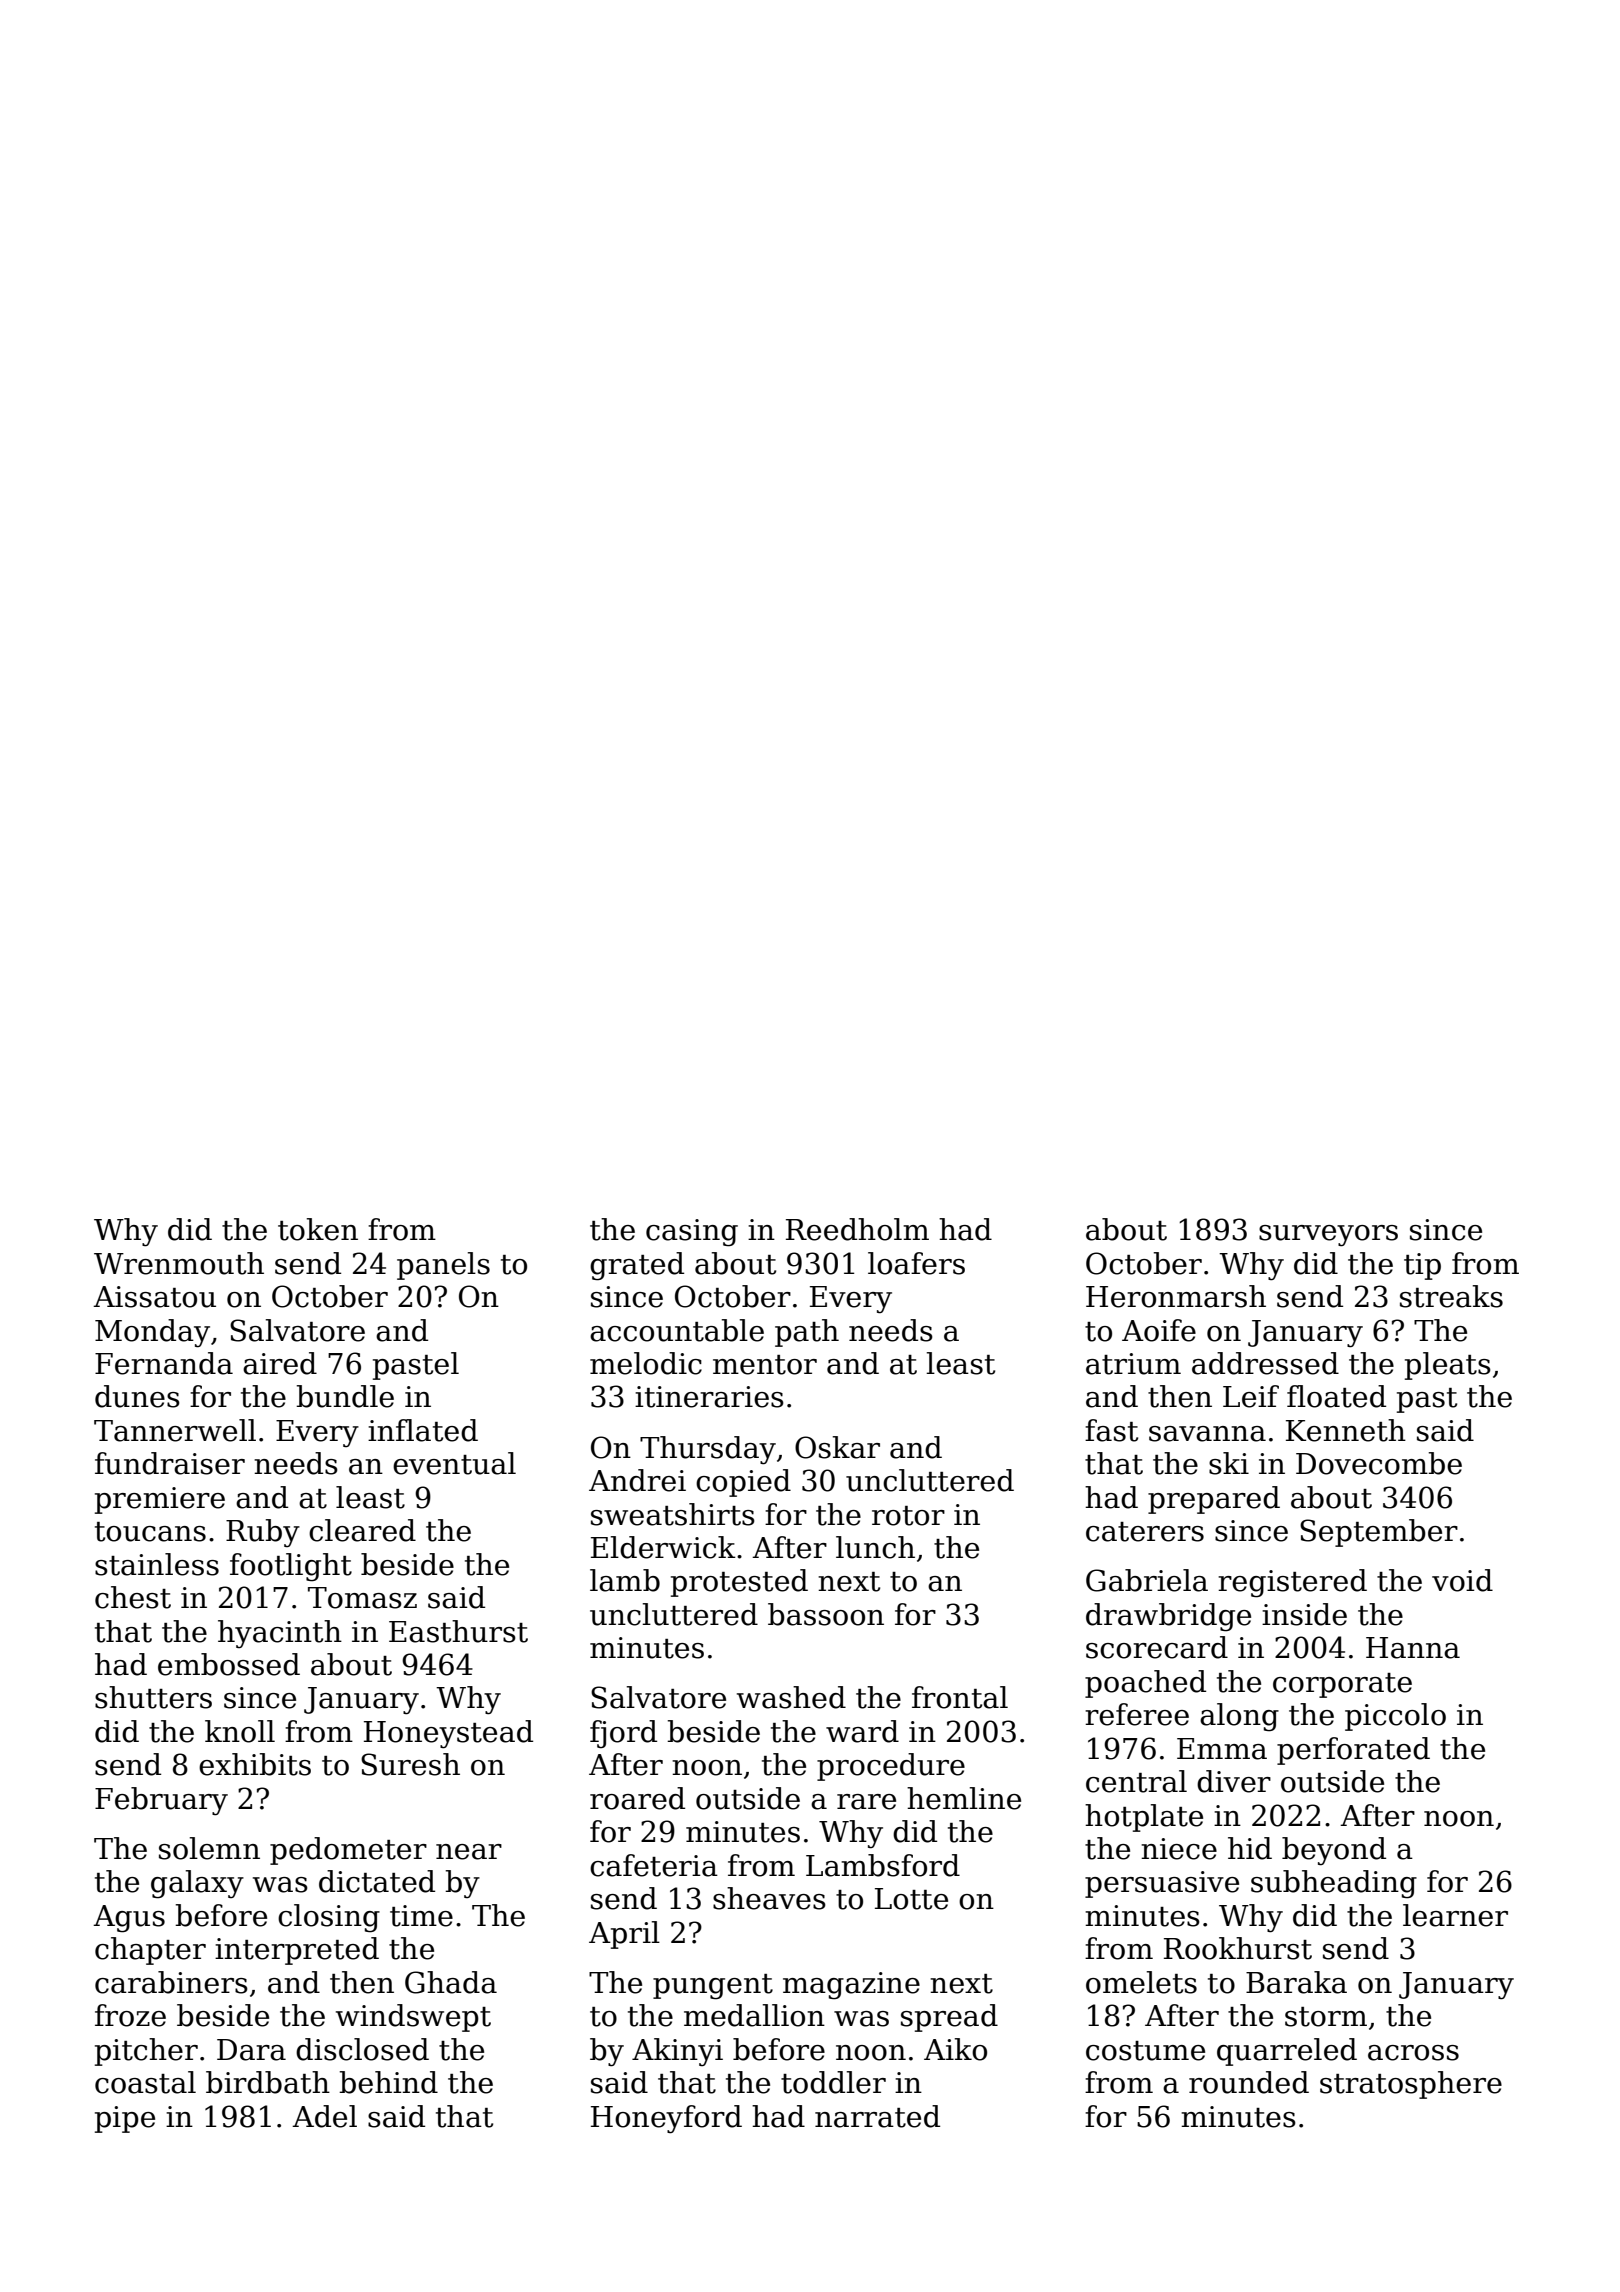  What do you see at coordinates (125, 2119) in the screenshot?
I see `pipe` at bounding box center [125, 2119].
